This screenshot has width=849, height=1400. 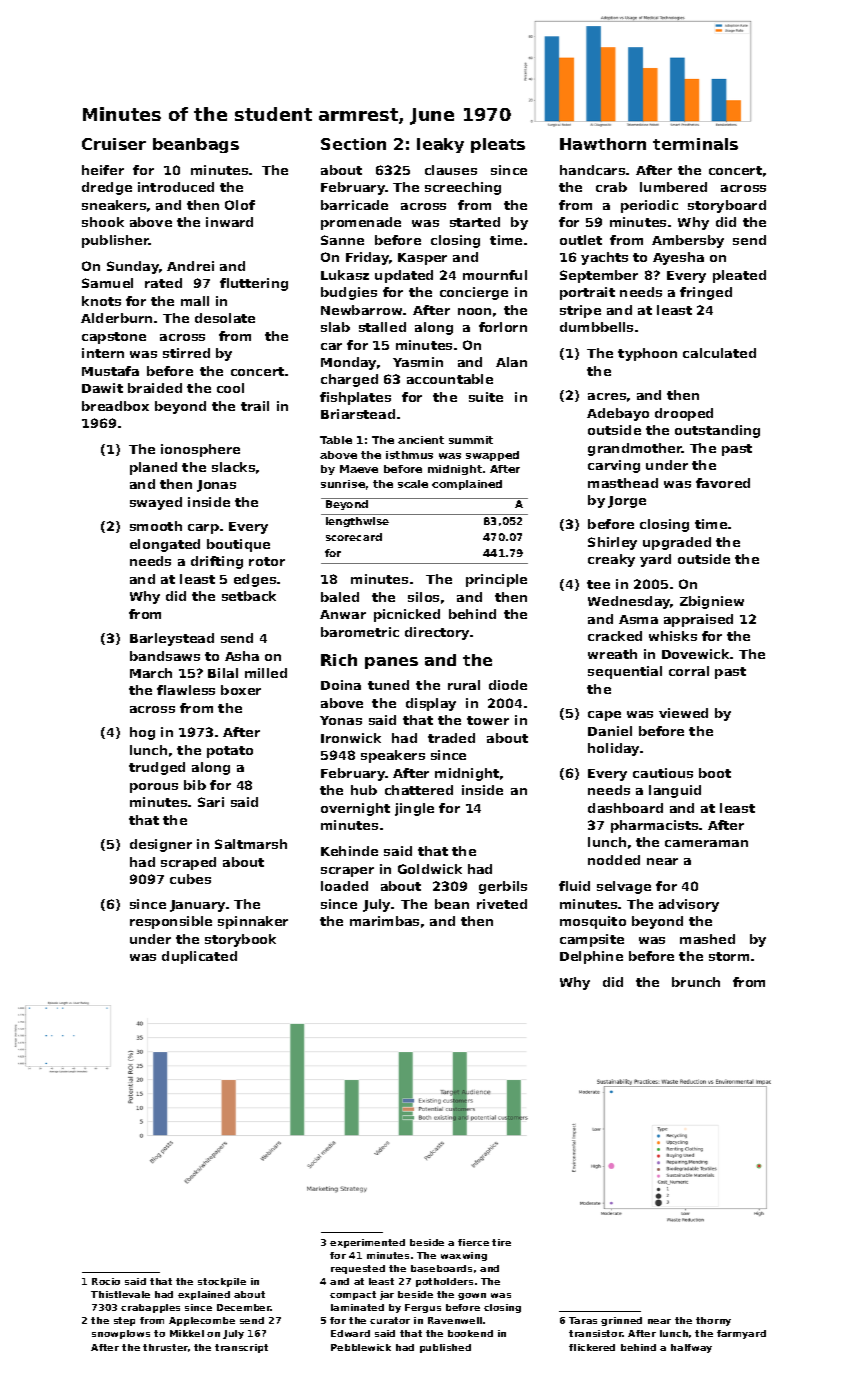 What do you see at coordinates (695, 144) in the screenshot?
I see `terminals` at bounding box center [695, 144].
